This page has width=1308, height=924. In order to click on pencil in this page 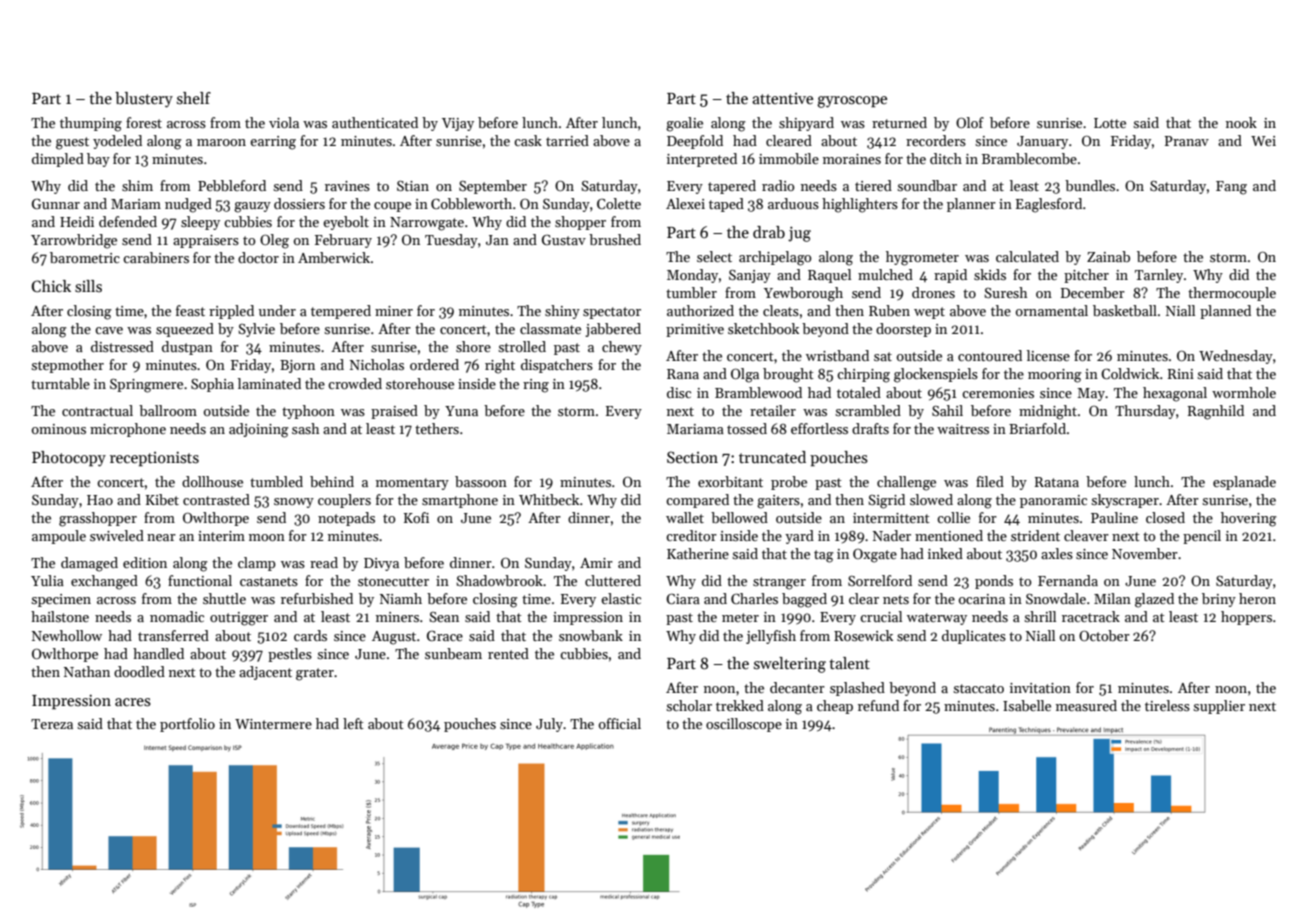, I will do `click(1202, 537)`.
